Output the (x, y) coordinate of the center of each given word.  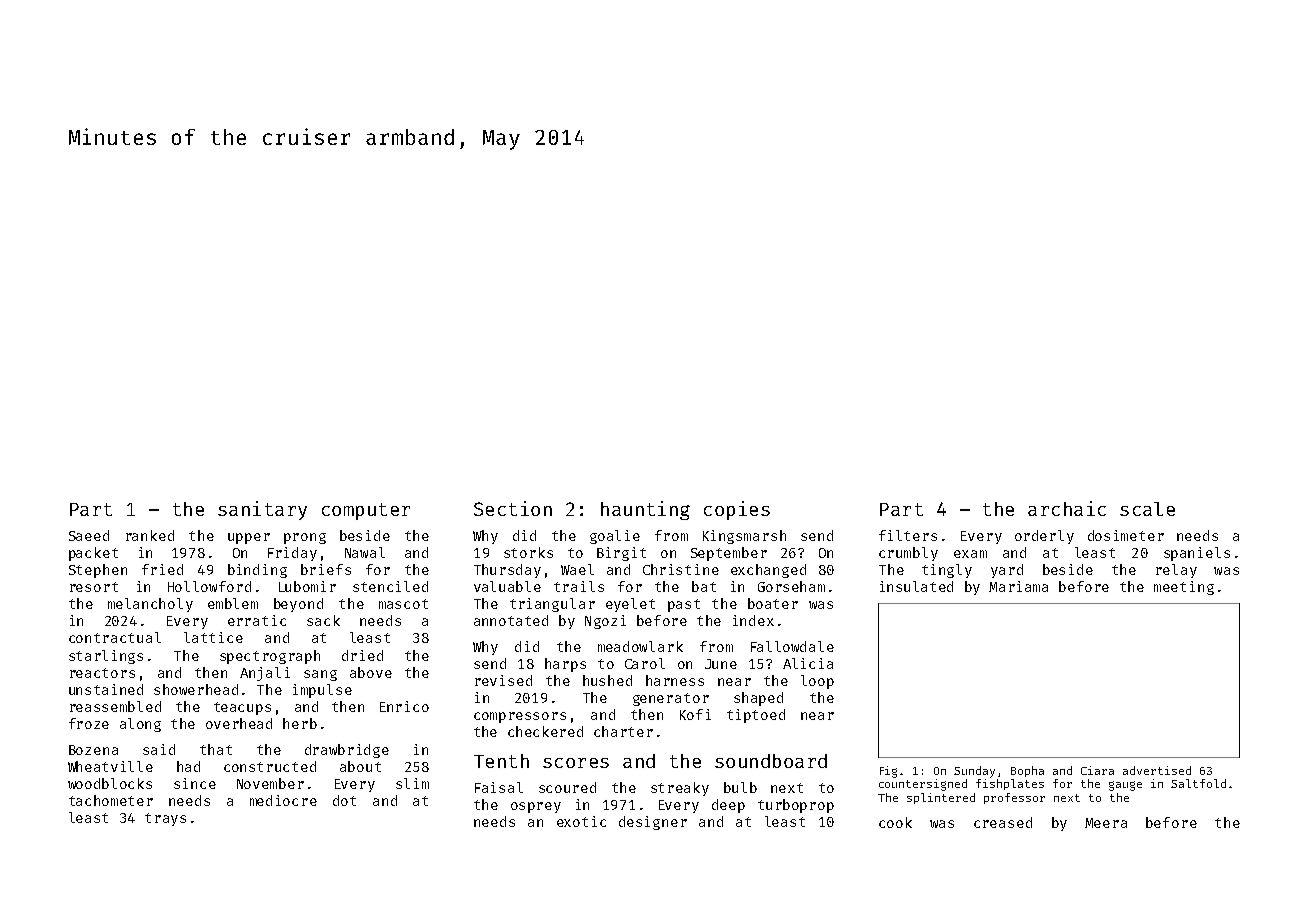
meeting (1184, 588)
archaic (1067, 508)
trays (165, 819)
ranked (150, 535)
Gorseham (791, 586)
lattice (213, 637)
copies (737, 510)
